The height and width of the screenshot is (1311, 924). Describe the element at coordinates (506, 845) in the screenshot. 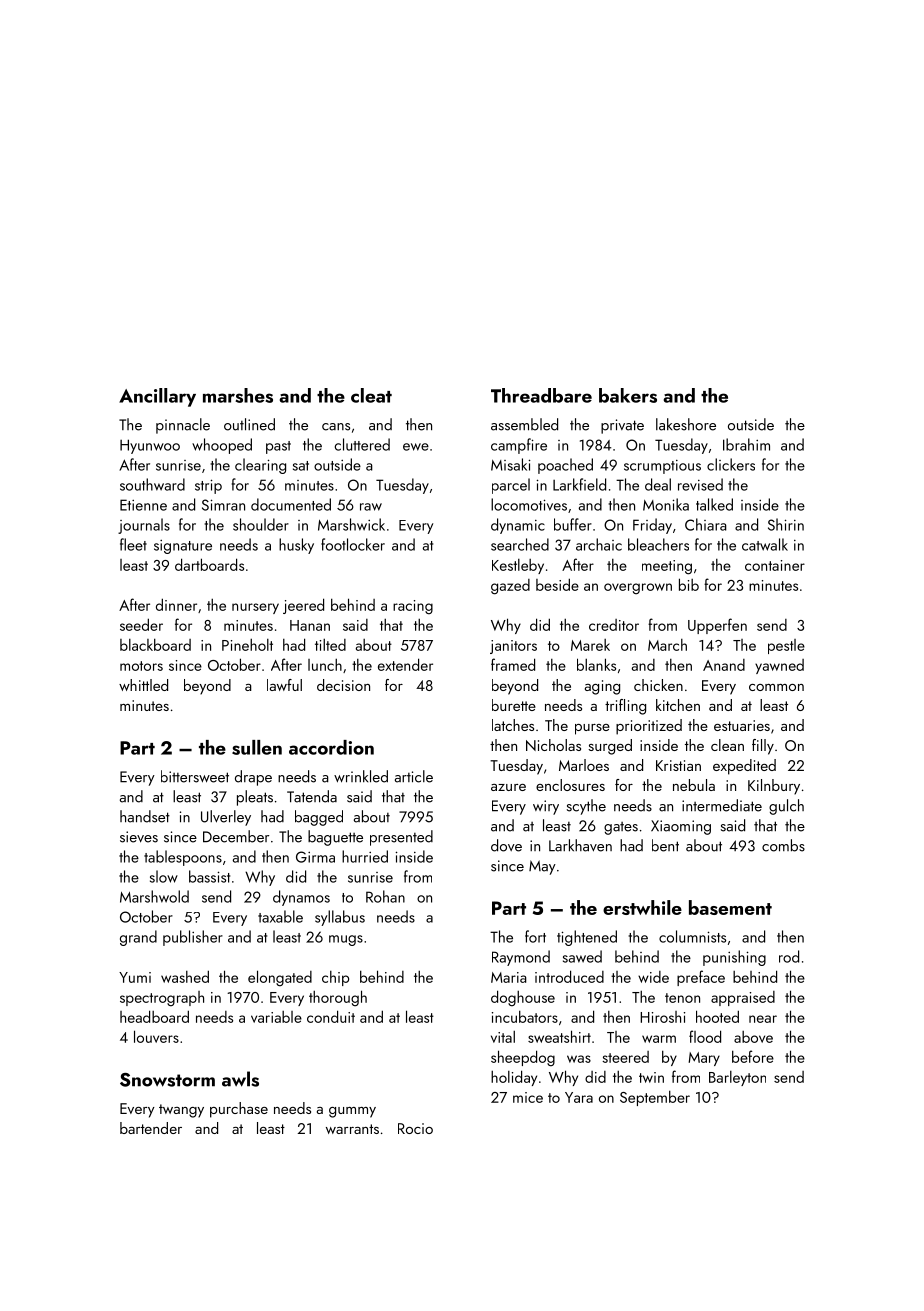

I see `dove` at that location.
